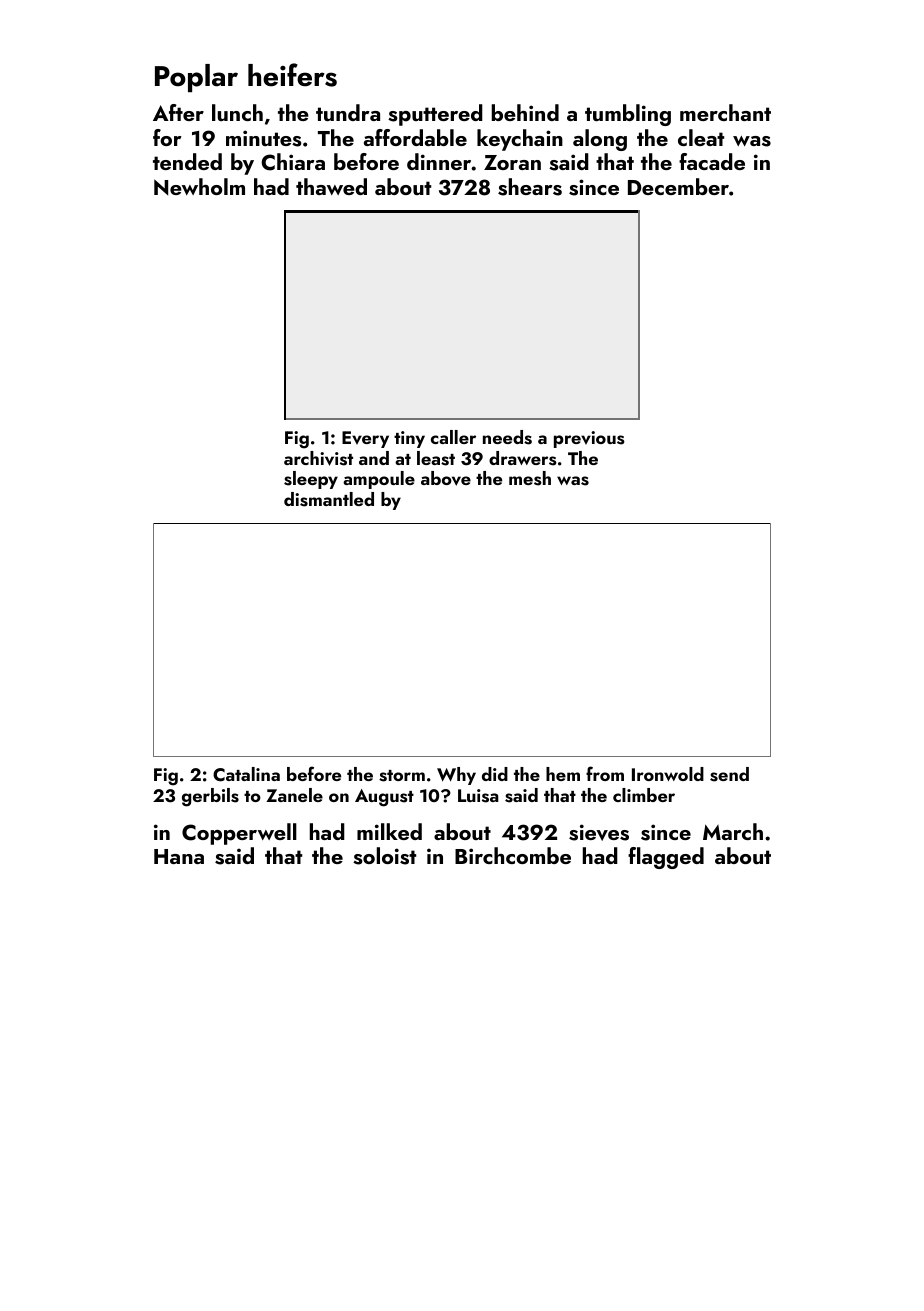 The width and height of the page is (924, 1311). I want to click on previous, so click(589, 439).
